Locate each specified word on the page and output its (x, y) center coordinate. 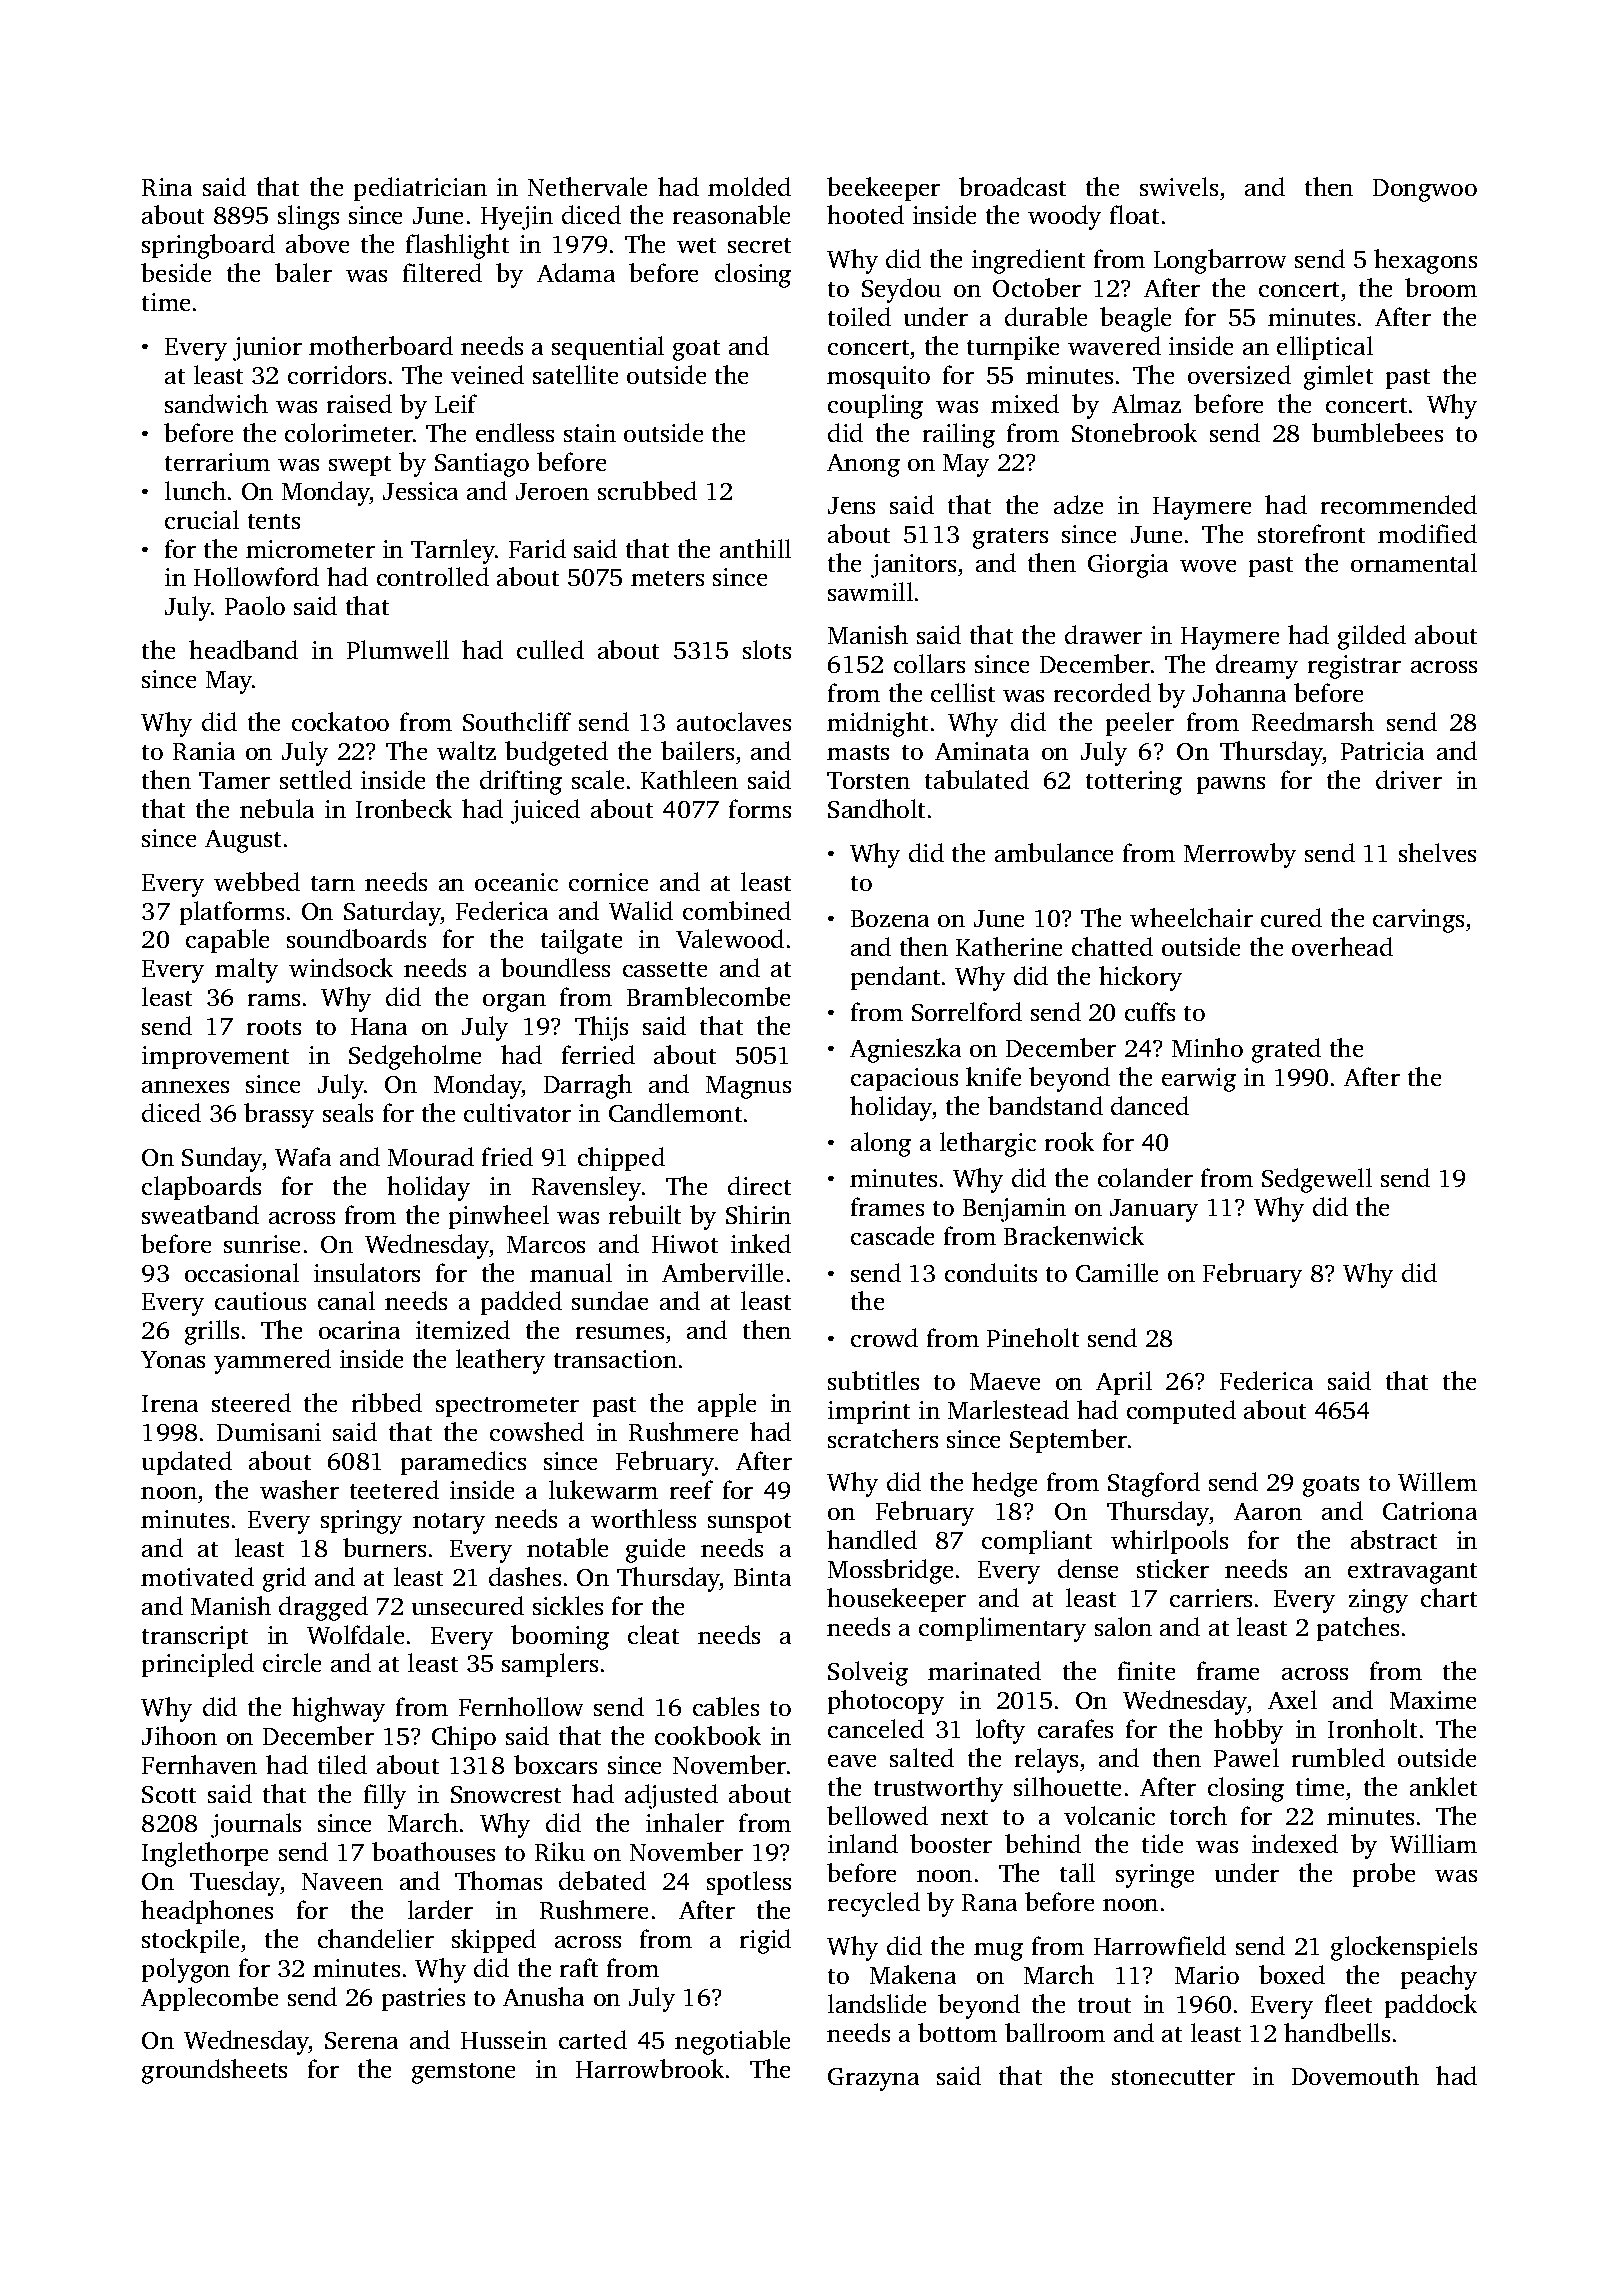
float (1134, 214)
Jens (851, 505)
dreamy (1257, 666)
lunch (195, 490)
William (1433, 1843)
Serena (361, 2040)
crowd (884, 1337)
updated (187, 1463)
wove (1208, 566)
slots (767, 649)
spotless (749, 1883)
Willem (1437, 1481)
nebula (277, 808)
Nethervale (587, 186)
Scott (169, 1794)
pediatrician (420, 189)
